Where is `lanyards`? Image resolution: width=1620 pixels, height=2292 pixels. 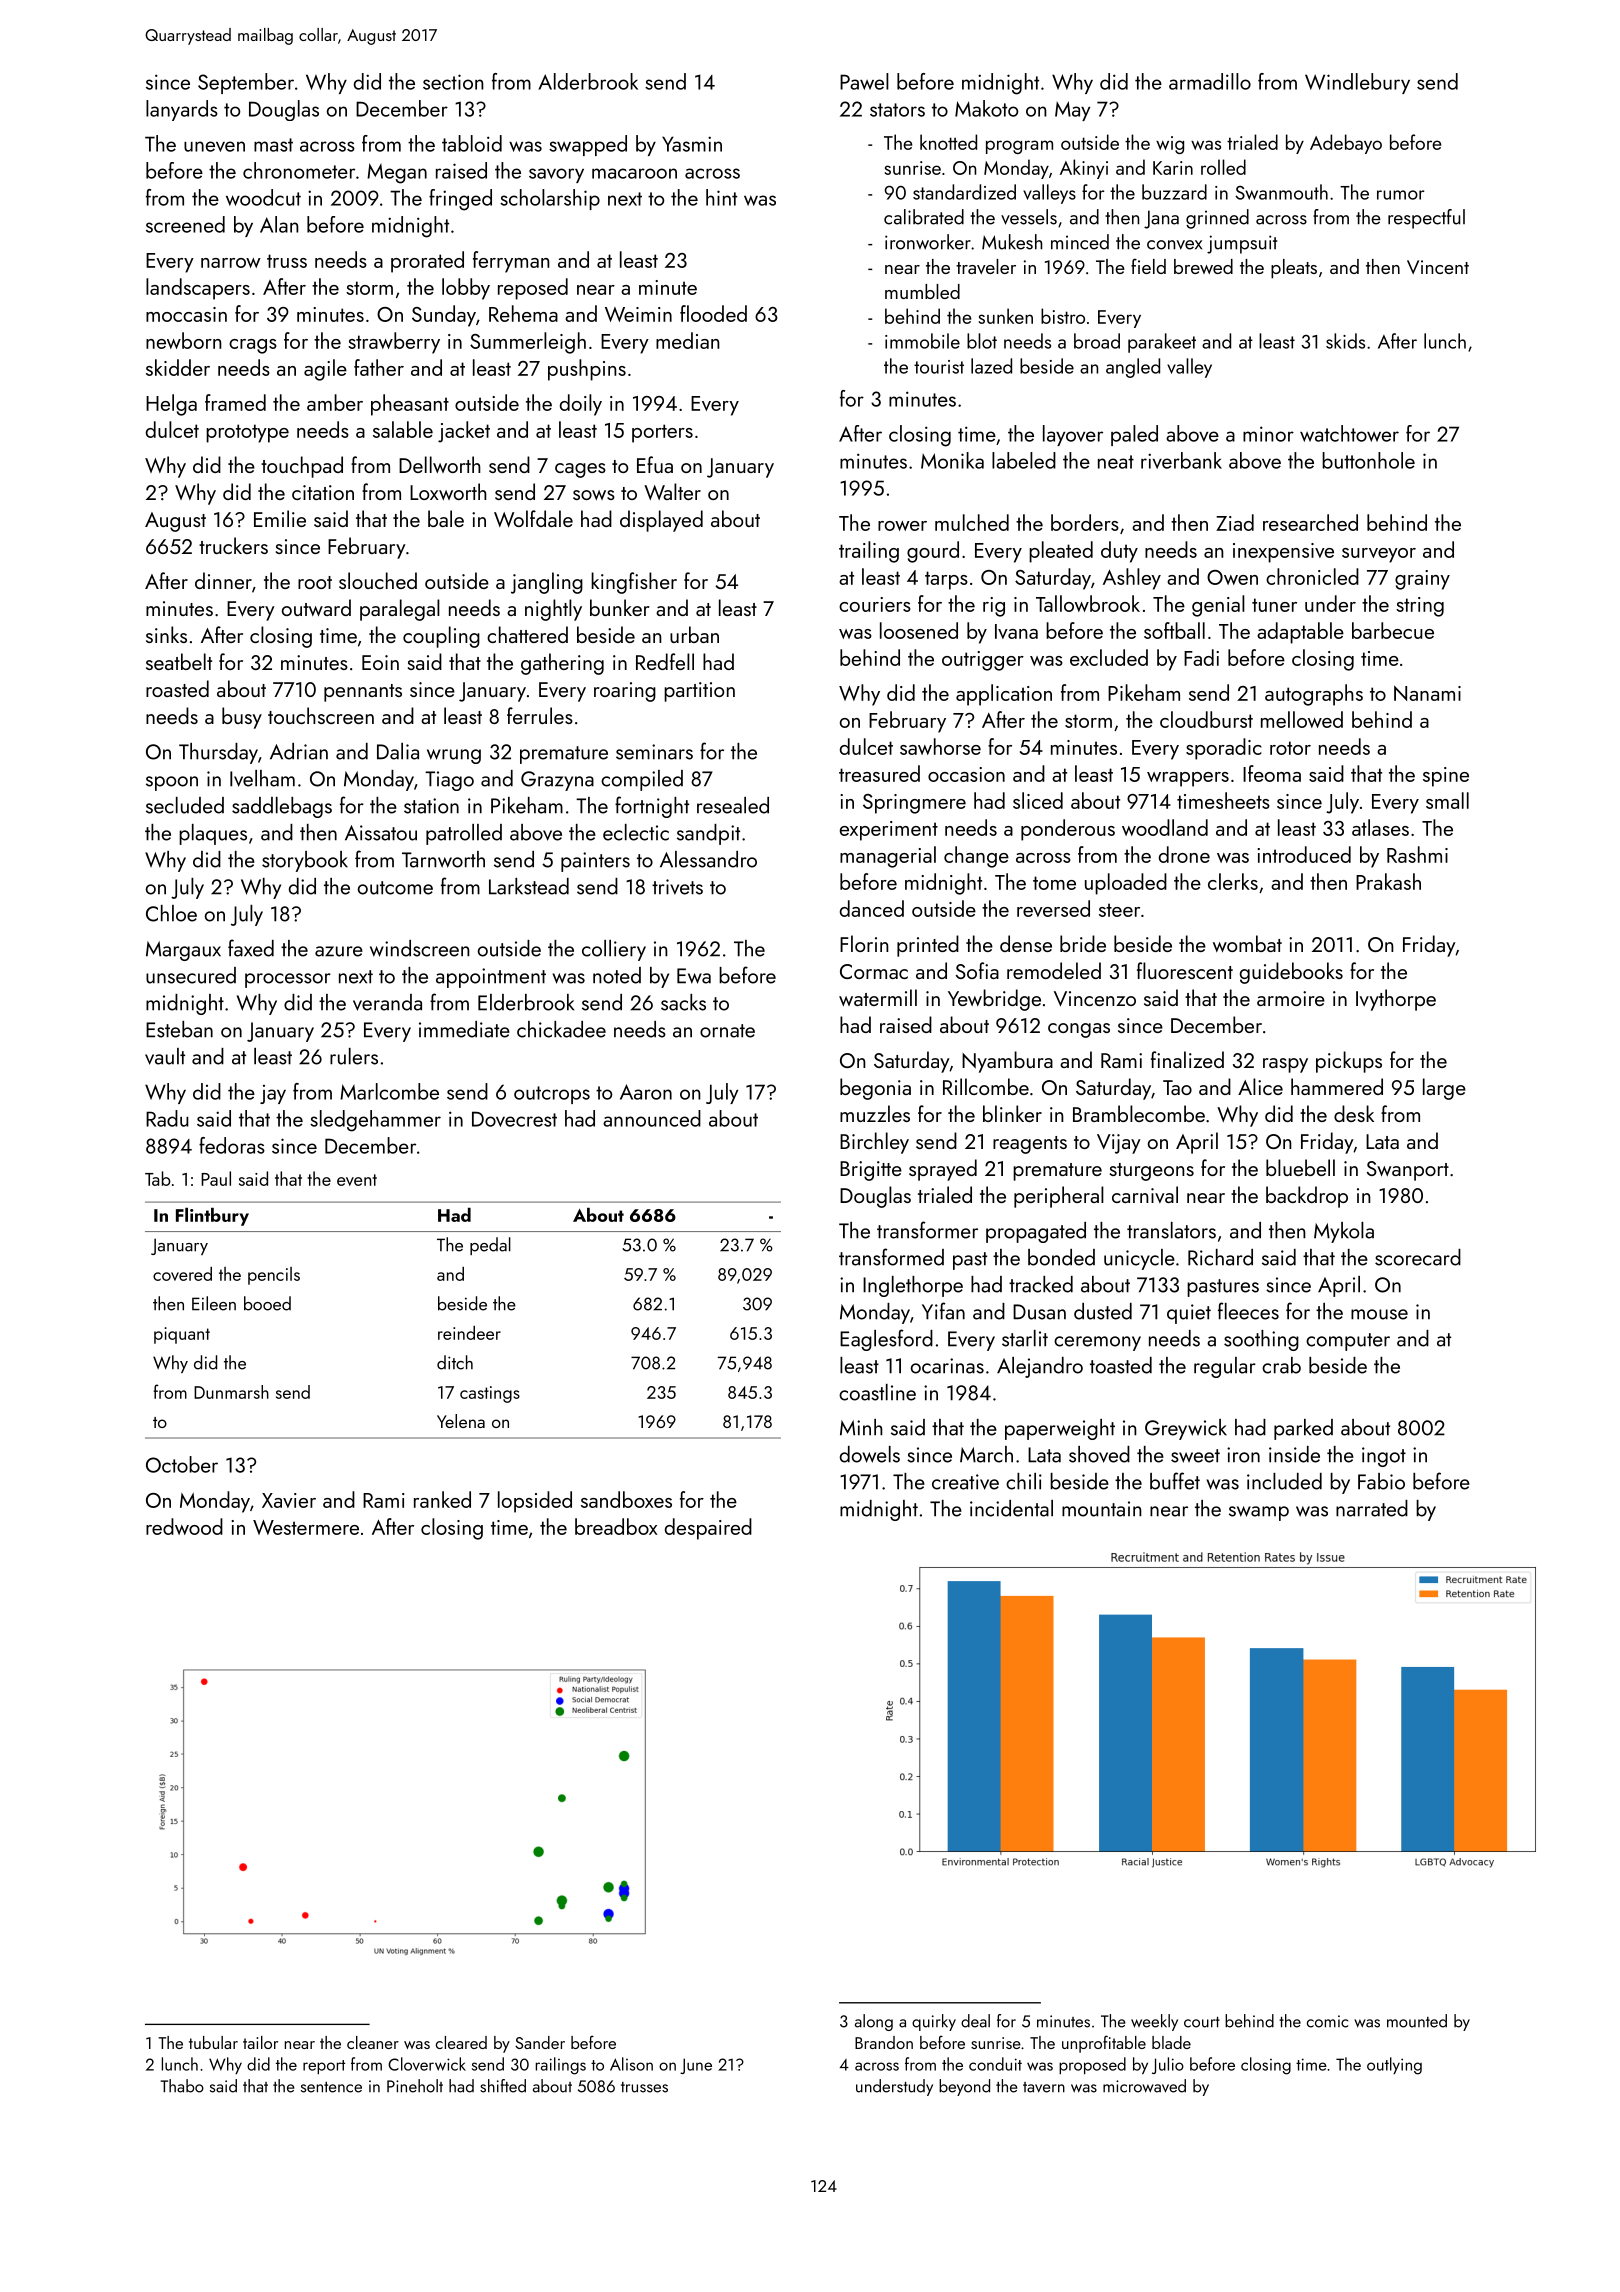
lanyards is located at coordinates (182, 110).
